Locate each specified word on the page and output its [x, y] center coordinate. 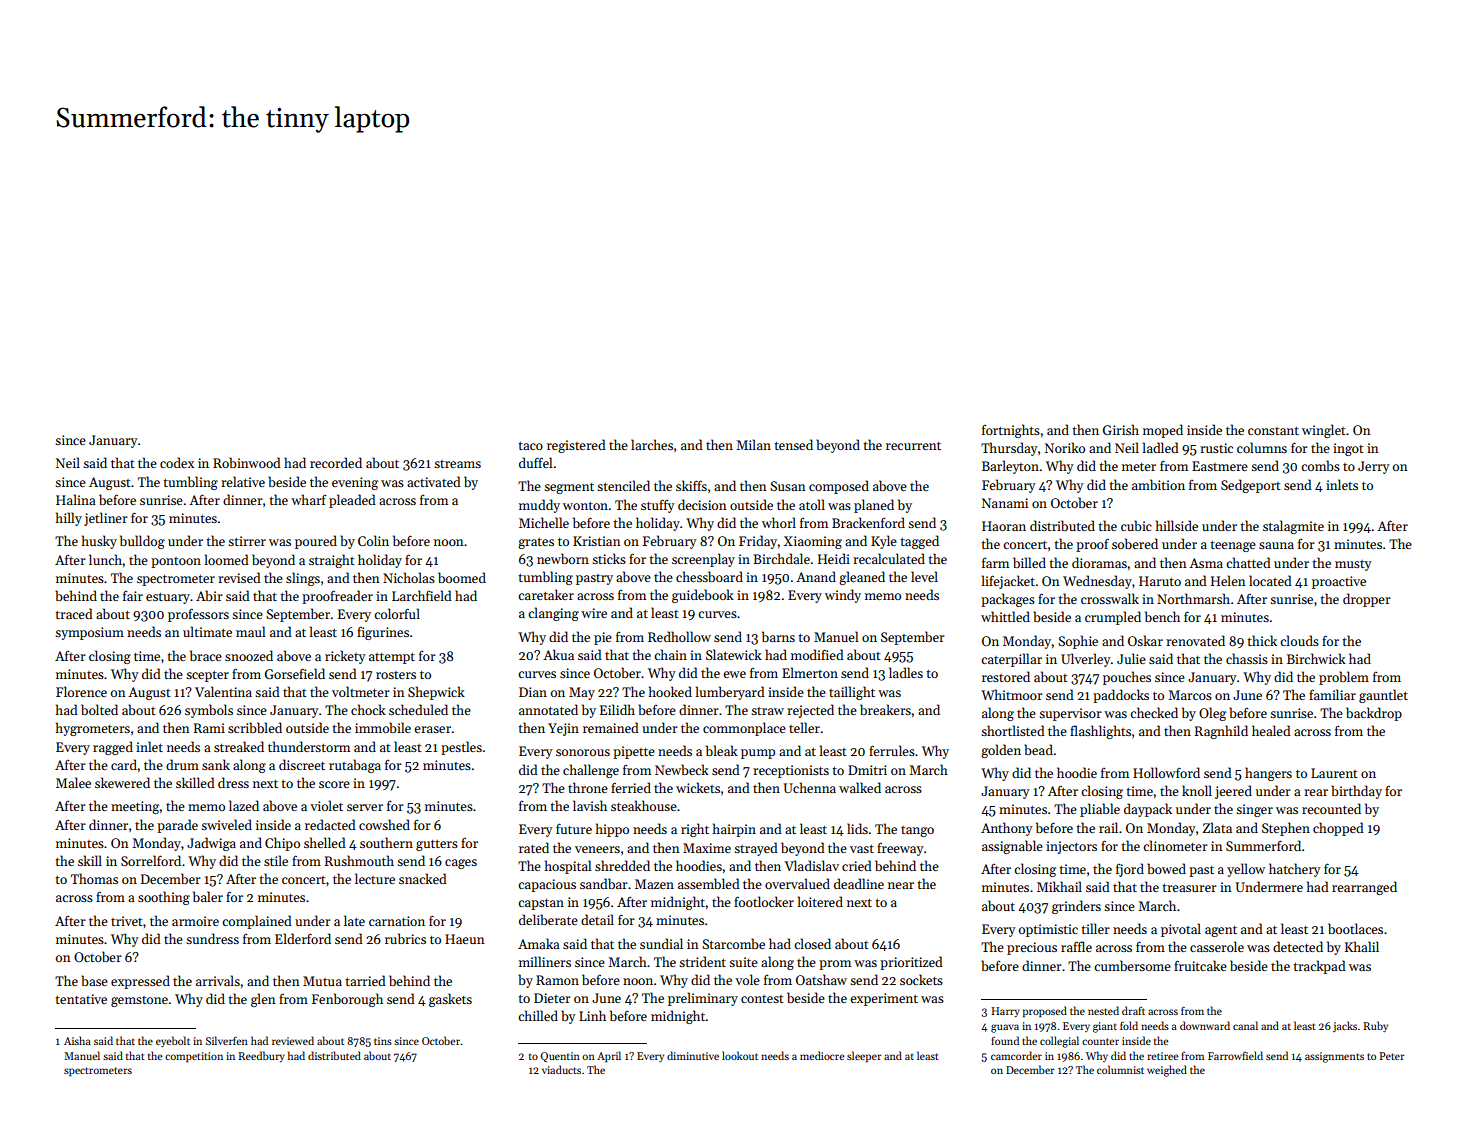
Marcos [1190, 695]
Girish [1121, 429]
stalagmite [1293, 527]
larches [652, 444]
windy [843, 596]
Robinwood [247, 462]
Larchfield [422, 595]
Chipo [282, 844]
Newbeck [682, 769]
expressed [140, 982]
